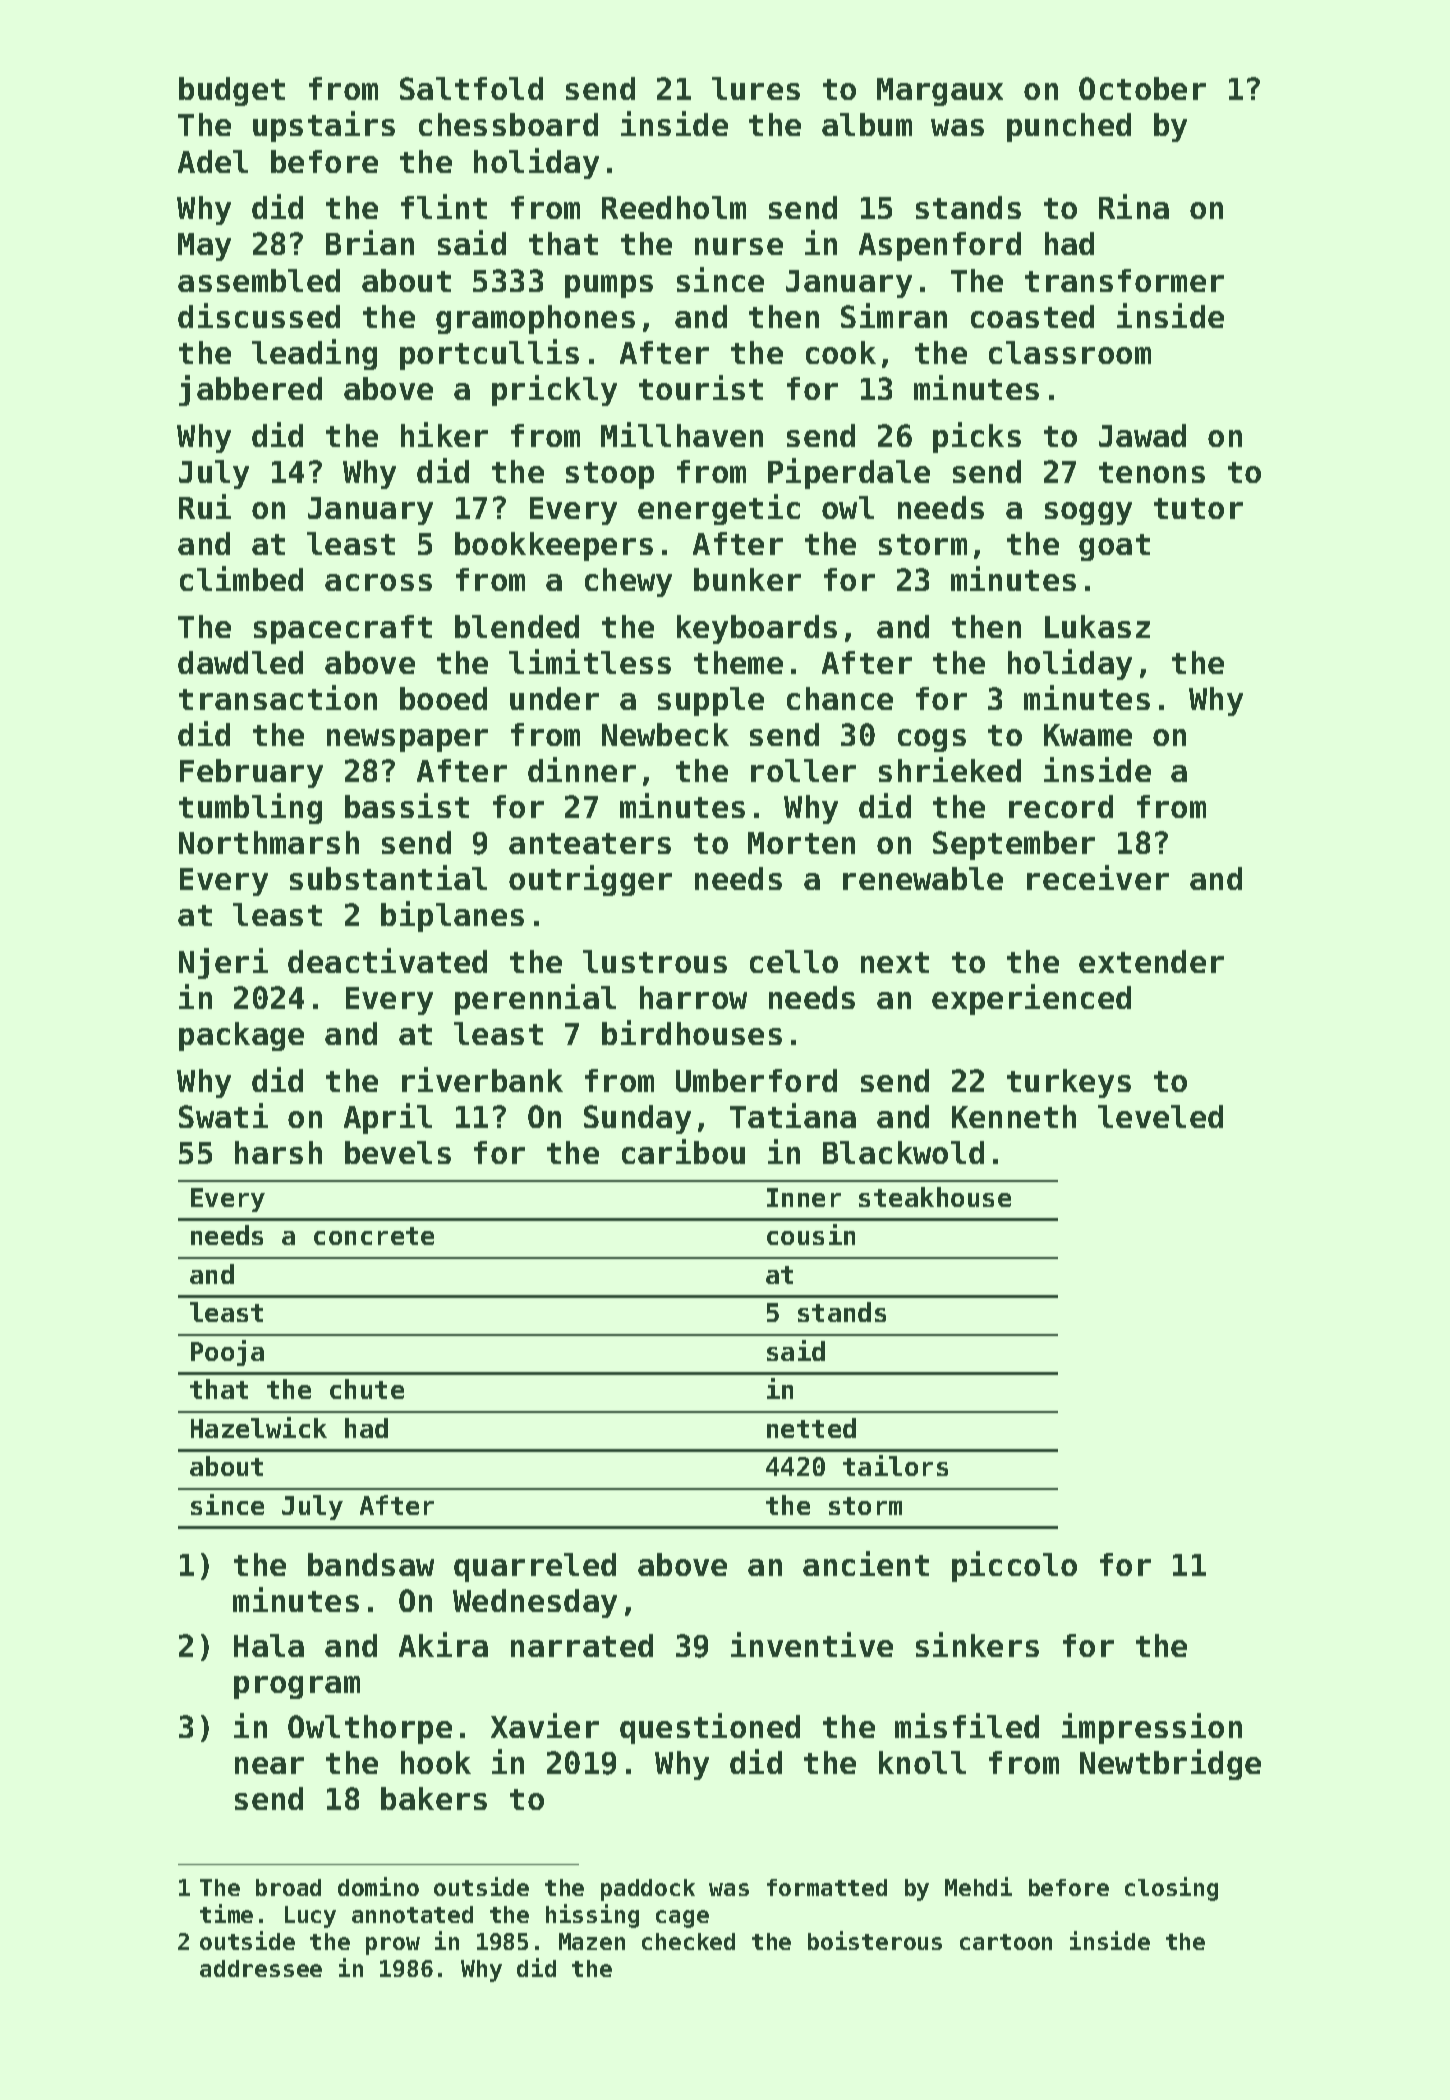 The height and width of the image is (2100, 1450). Describe the element at coordinates (1142, 88) in the image. I see `October` at that location.
